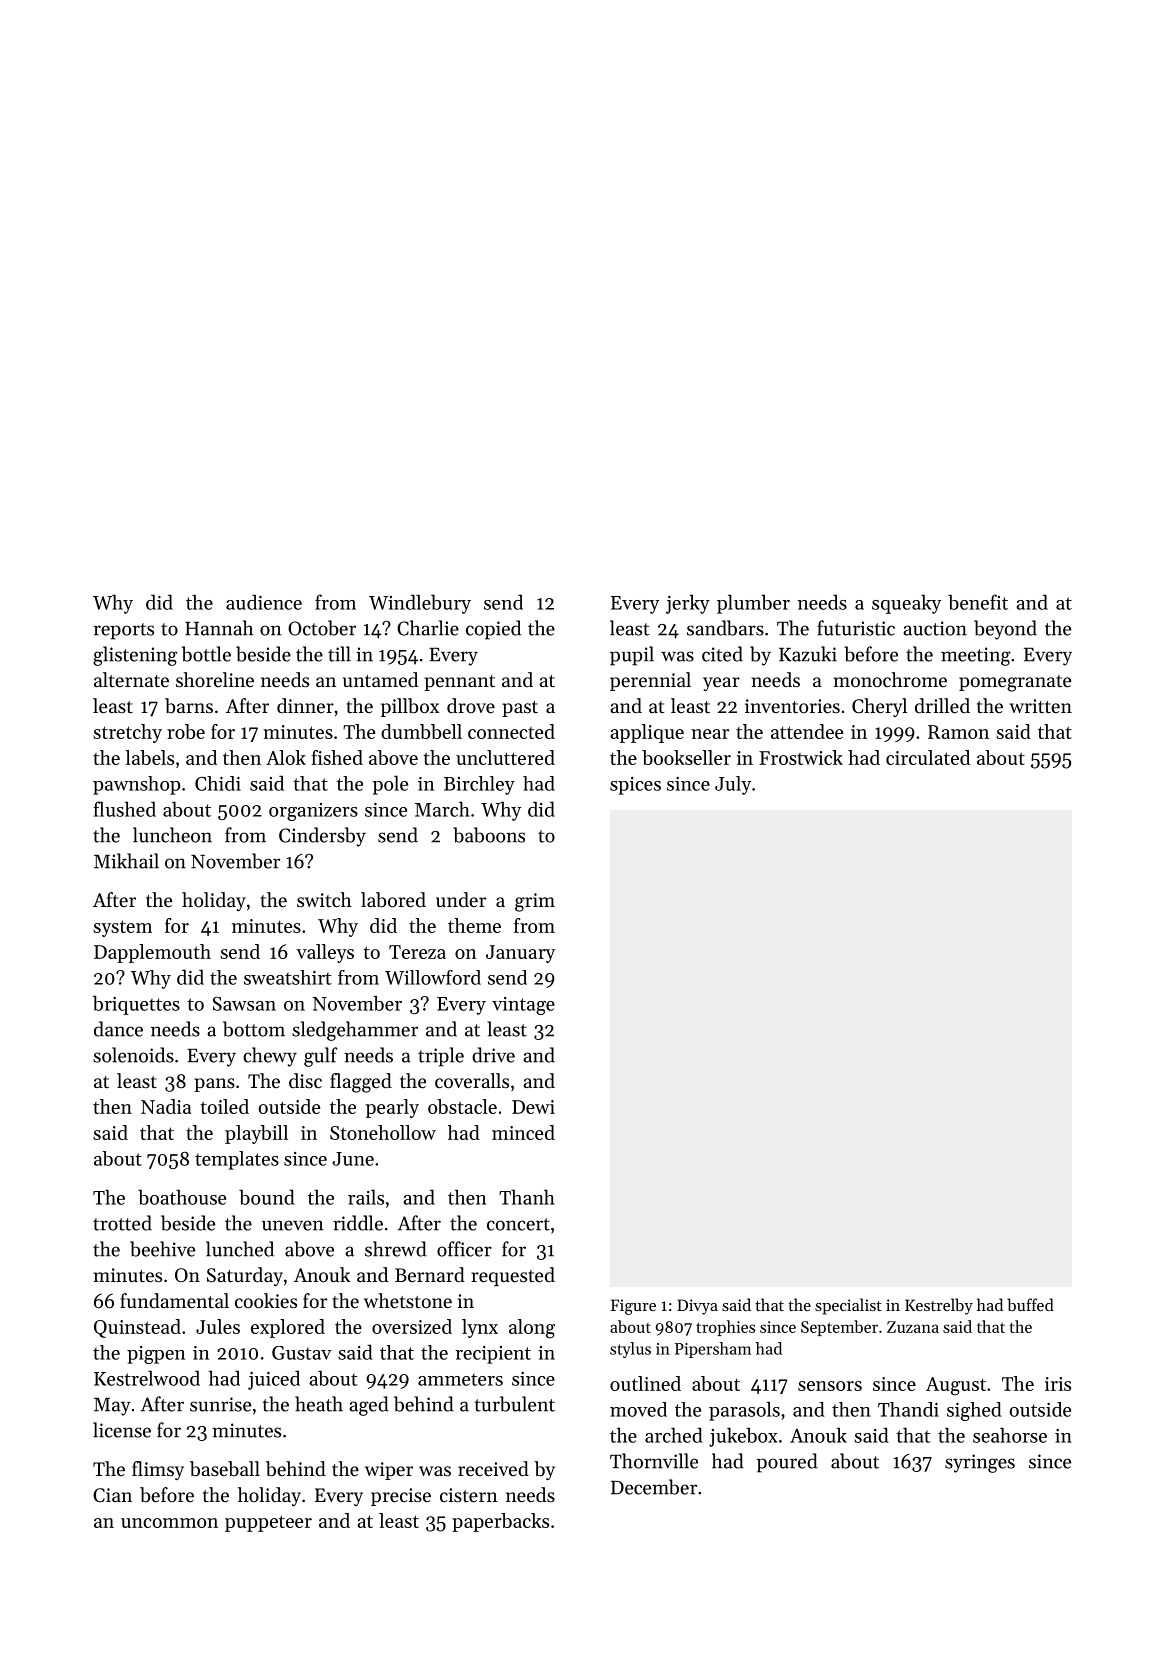  What do you see at coordinates (237, 1160) in the screenshot?
I see `templates` at bounding box center [237, 1160].
